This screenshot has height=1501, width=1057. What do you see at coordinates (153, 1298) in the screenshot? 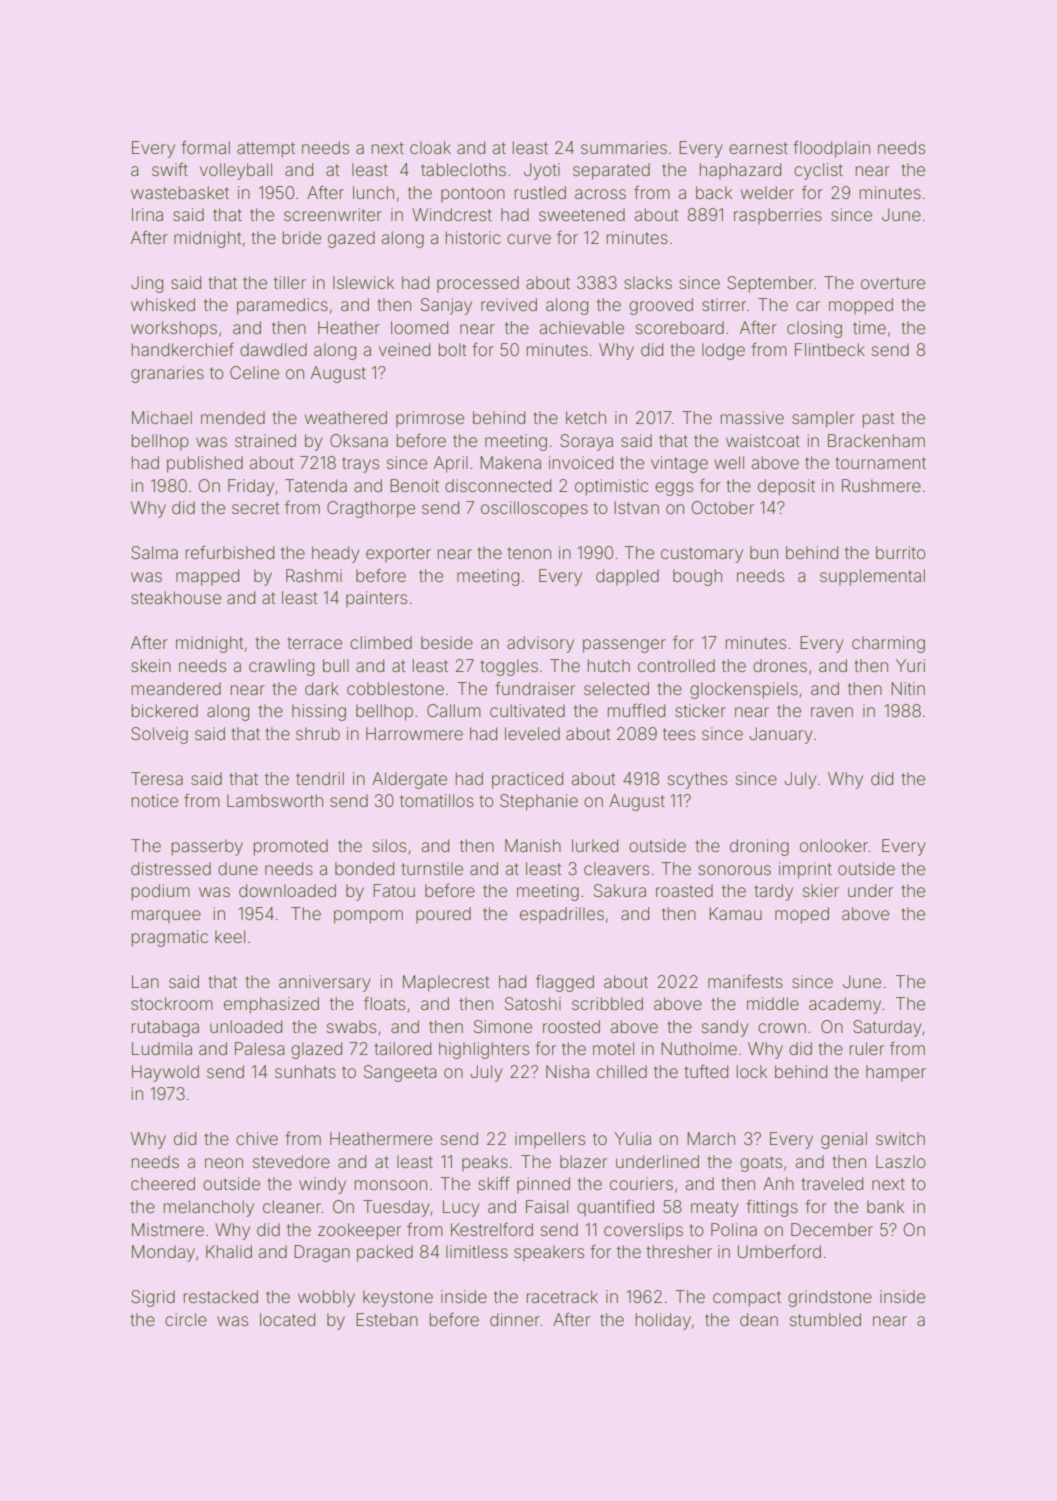
I see `Sigrid` at bounding box center [153, 1298].
